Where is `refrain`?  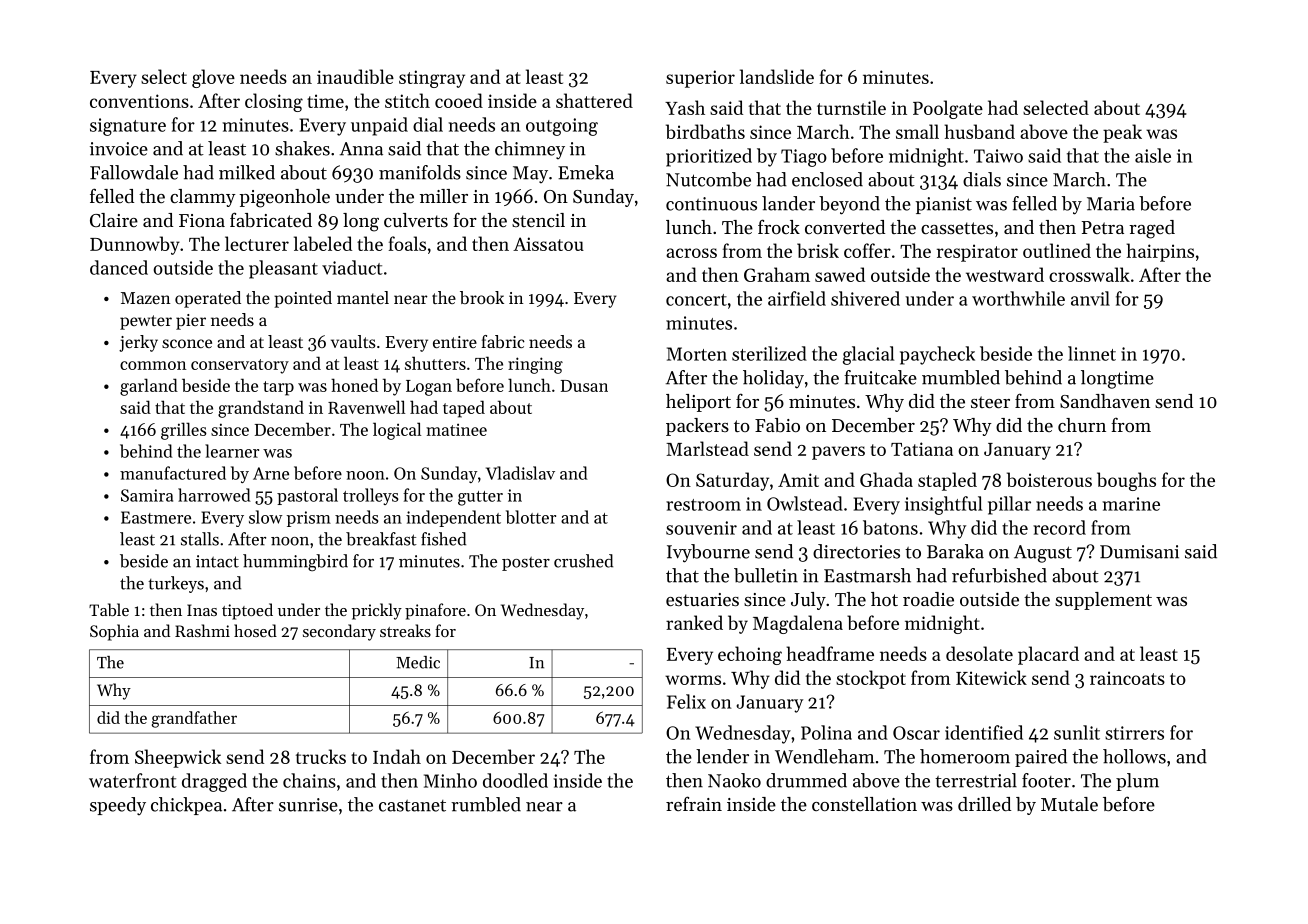
refrain is located at coordinates (694, 803).
